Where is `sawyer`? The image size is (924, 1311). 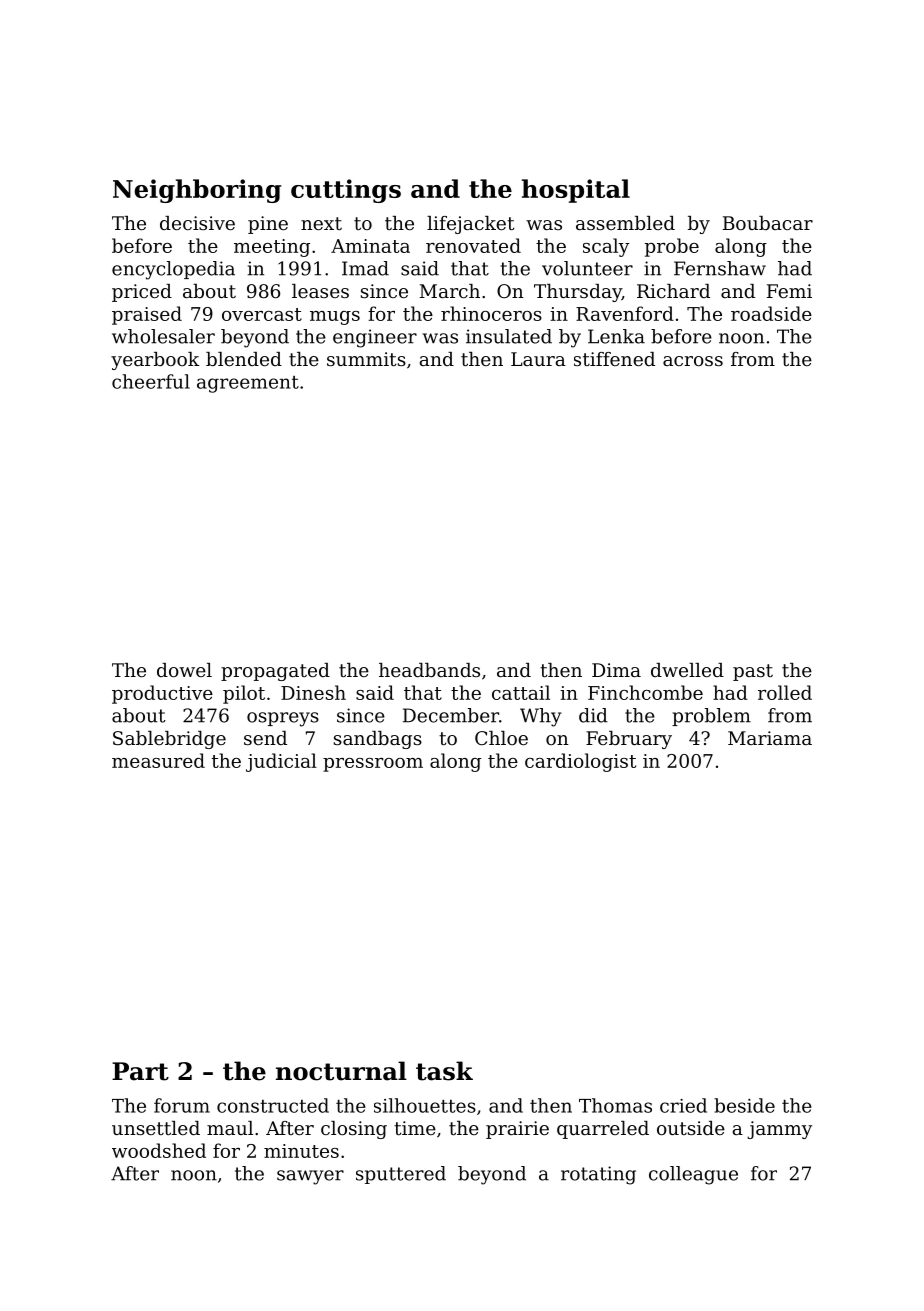
sawyer is located at coordinates (310, 1177).
